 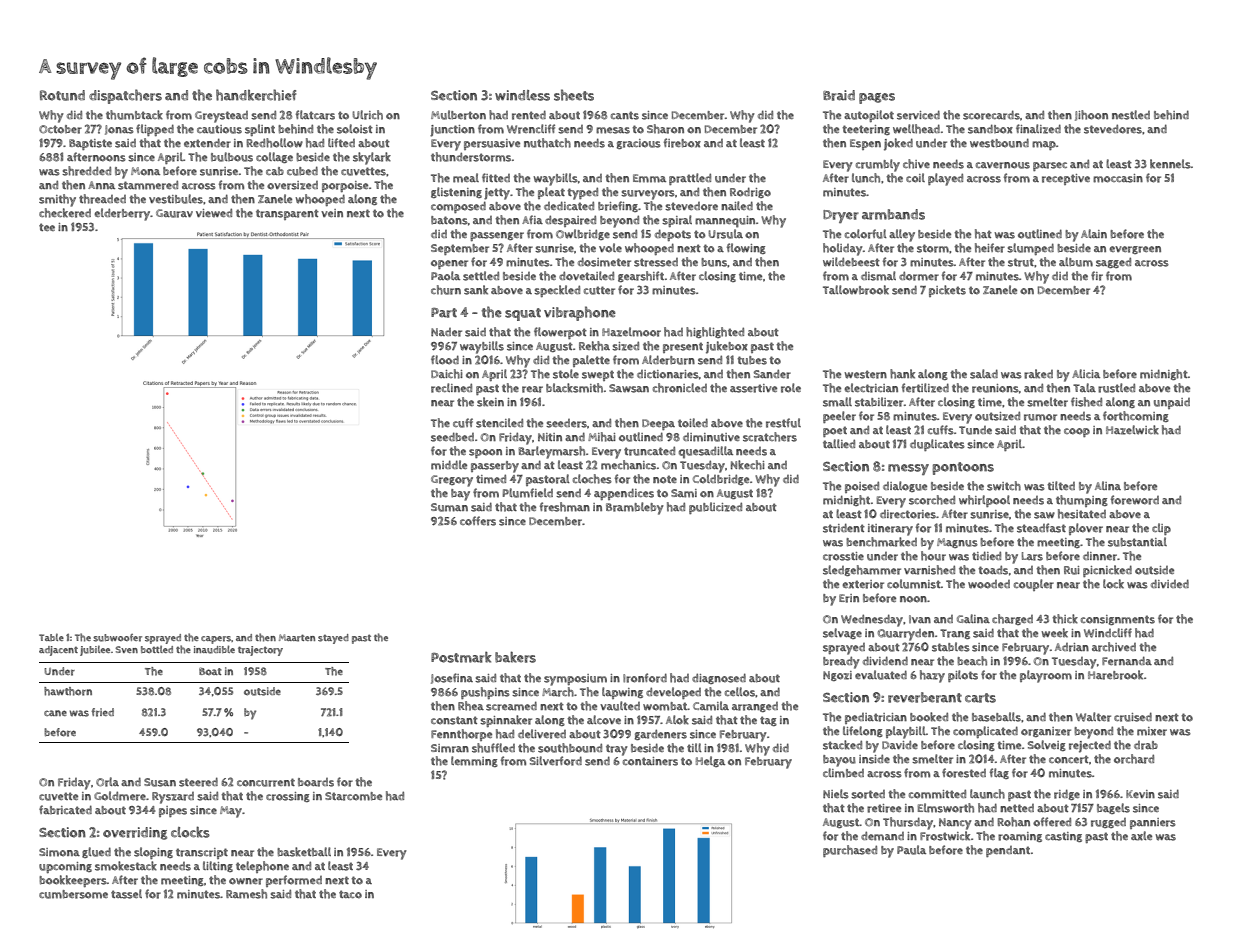 I want to click on Hazelwick, so click(x=1132, y=430).
